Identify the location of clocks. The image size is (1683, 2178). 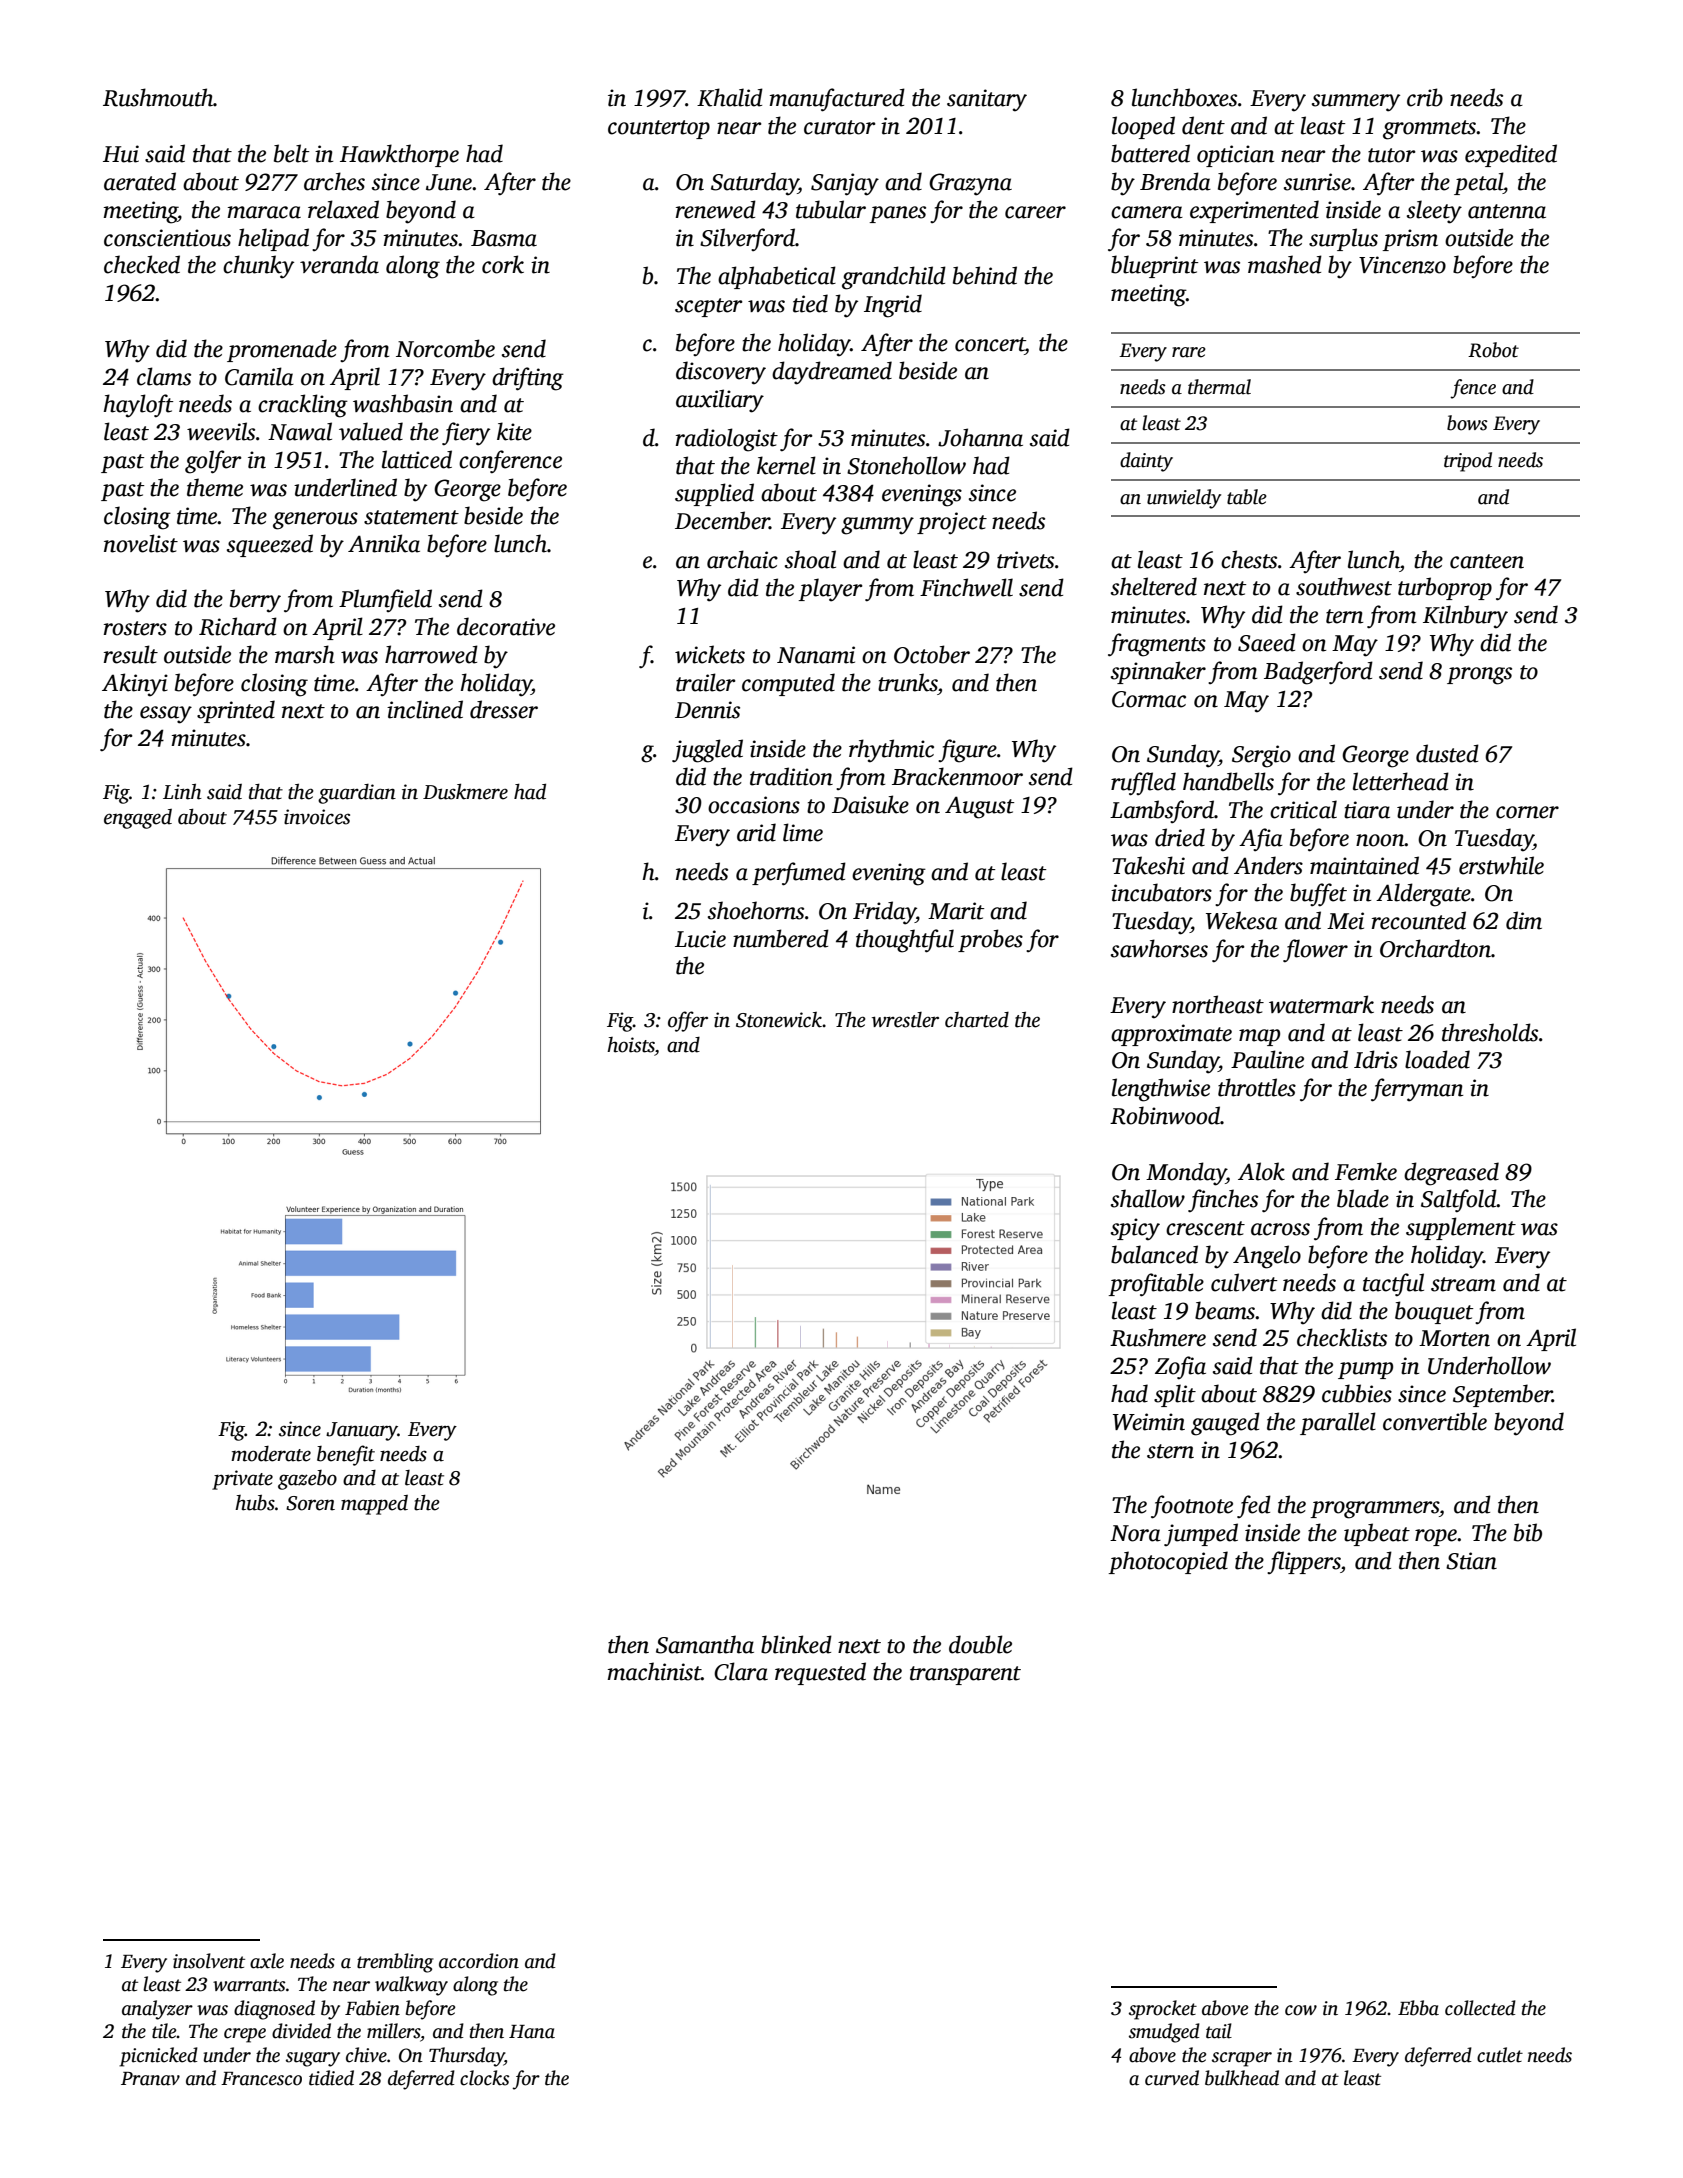
(484, 2078).
